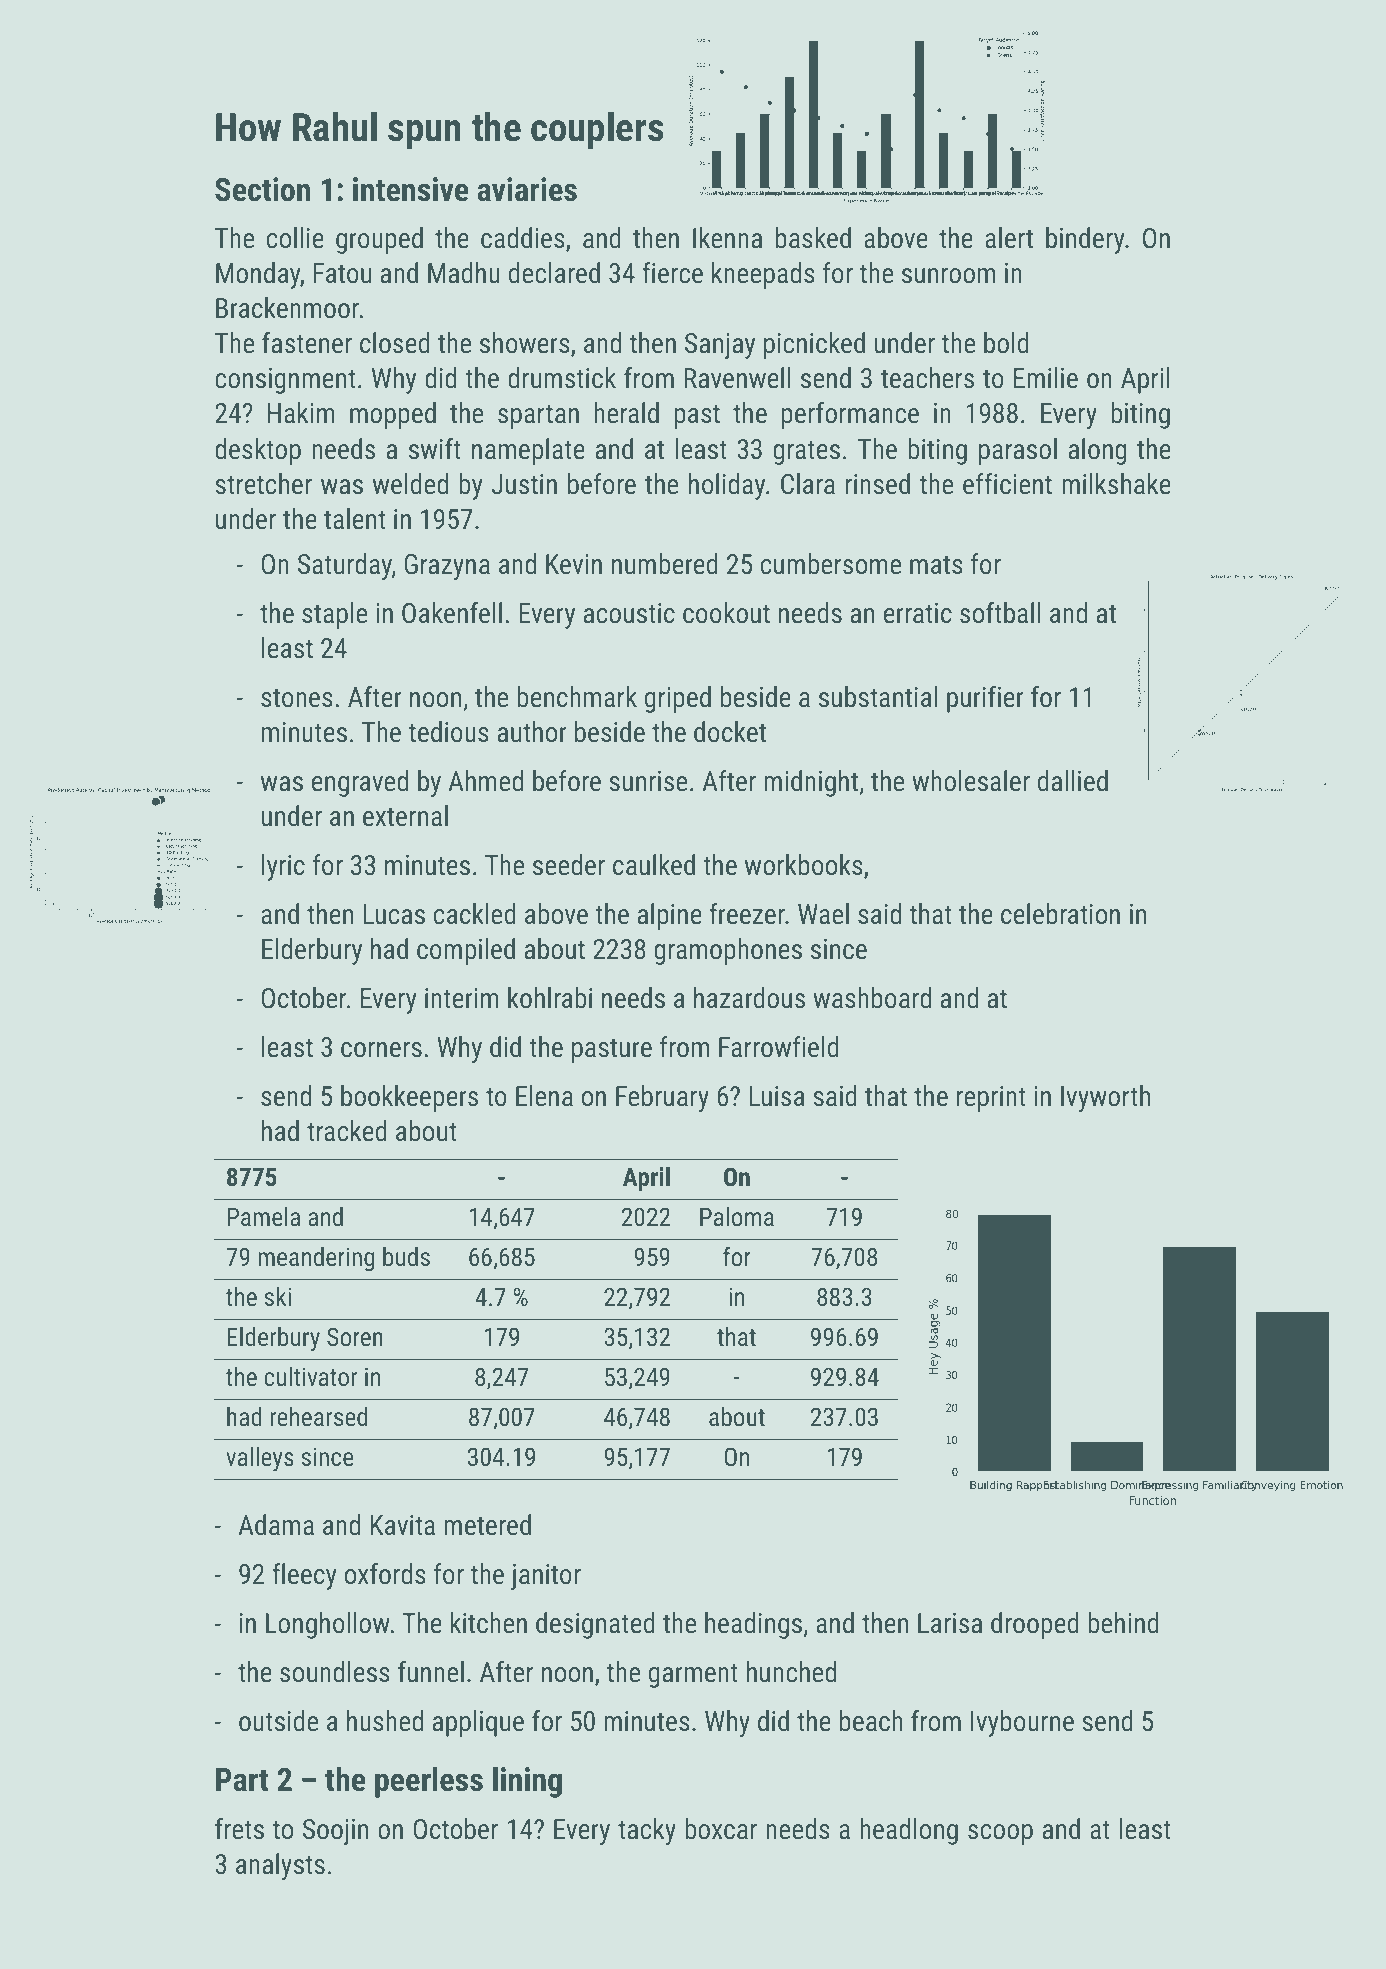 The image size is (1386, 1969). I want to click on lining, so click(527, 1782).
